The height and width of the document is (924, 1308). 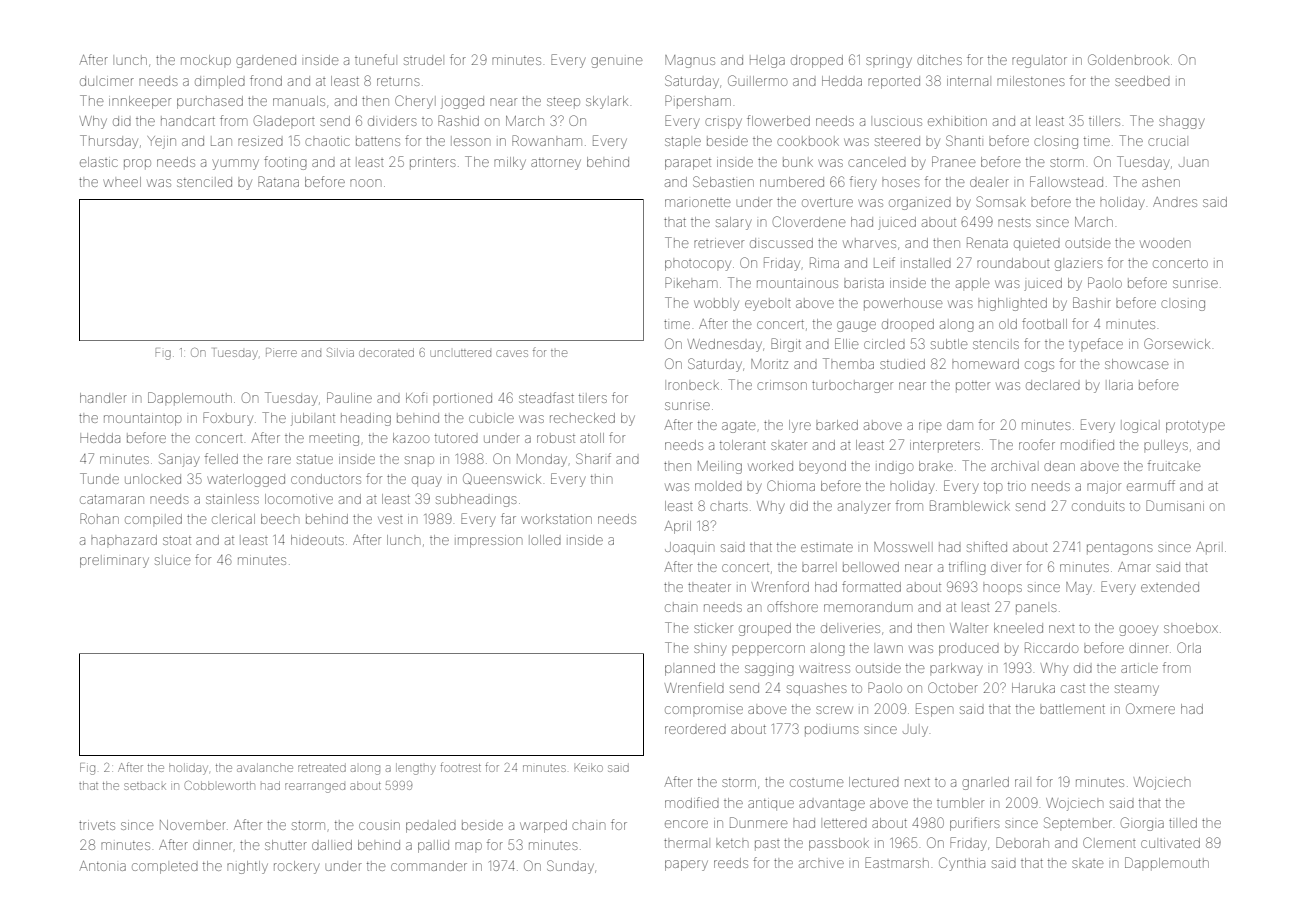 What do you see at coordinates (690, 61) in the document?
I see `Magnus` at bounding box center [690, 61].
